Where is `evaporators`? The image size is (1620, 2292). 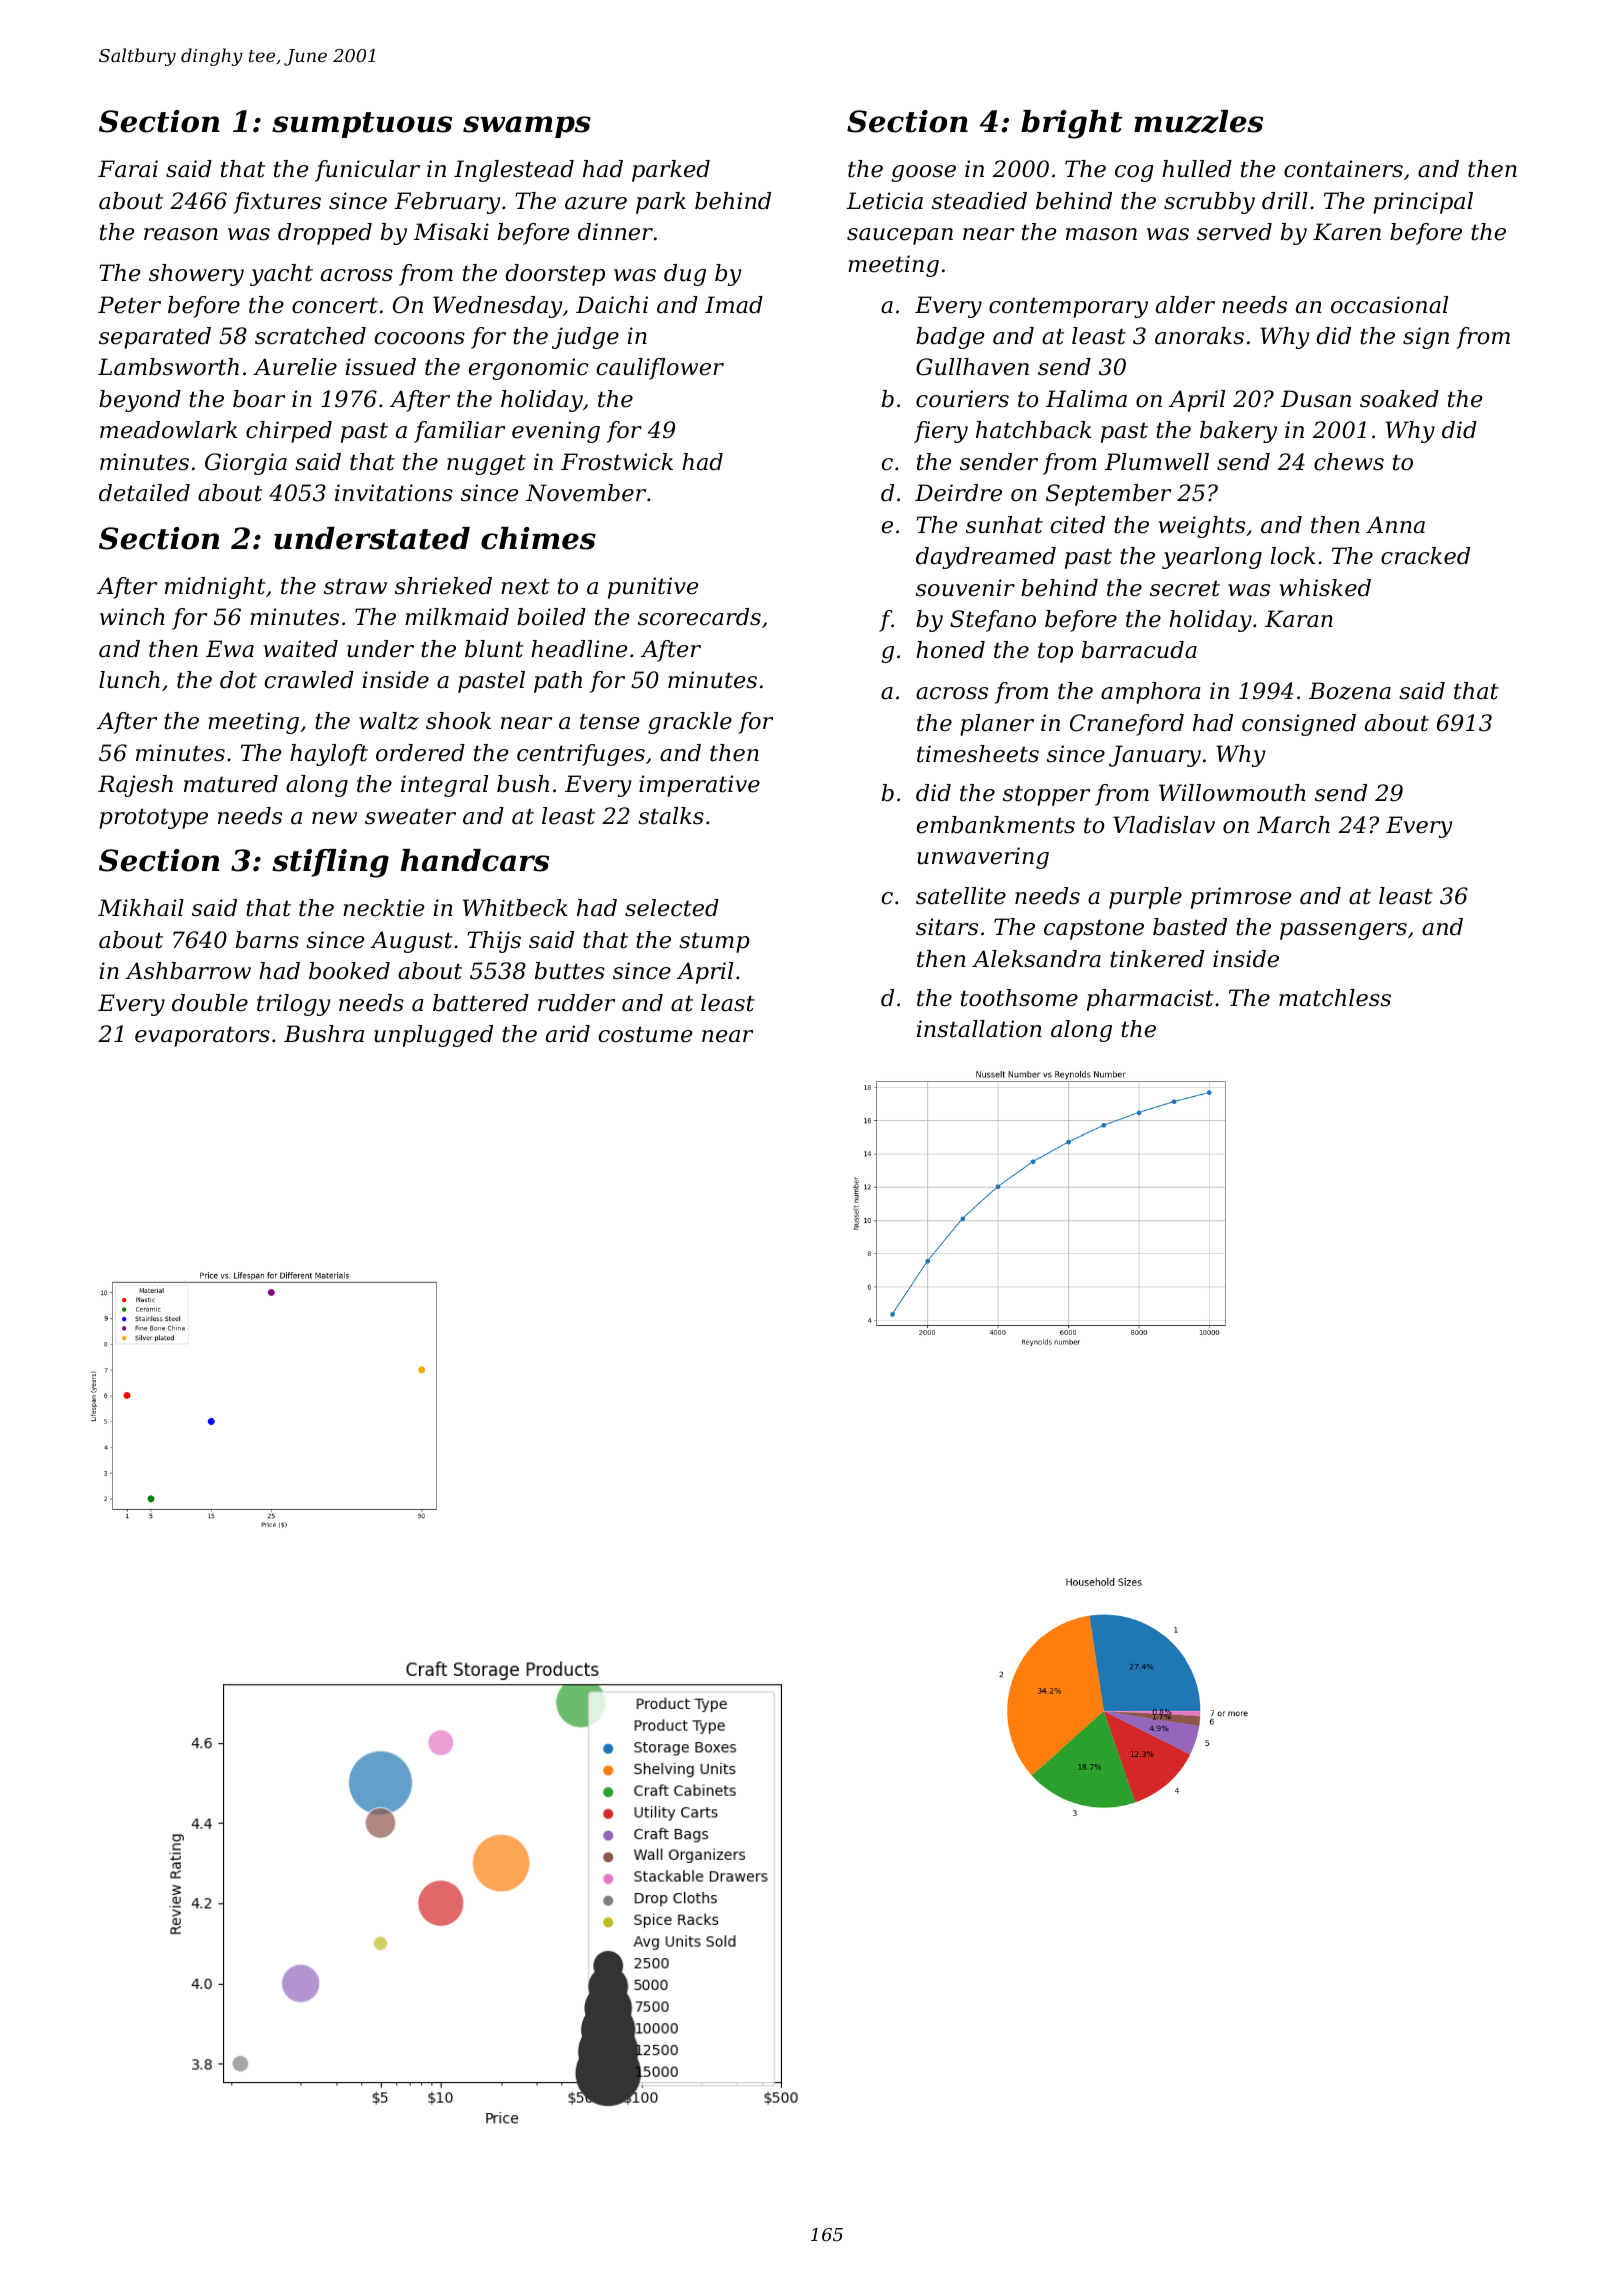 evaporators is located at coordinates (202, 1036).
